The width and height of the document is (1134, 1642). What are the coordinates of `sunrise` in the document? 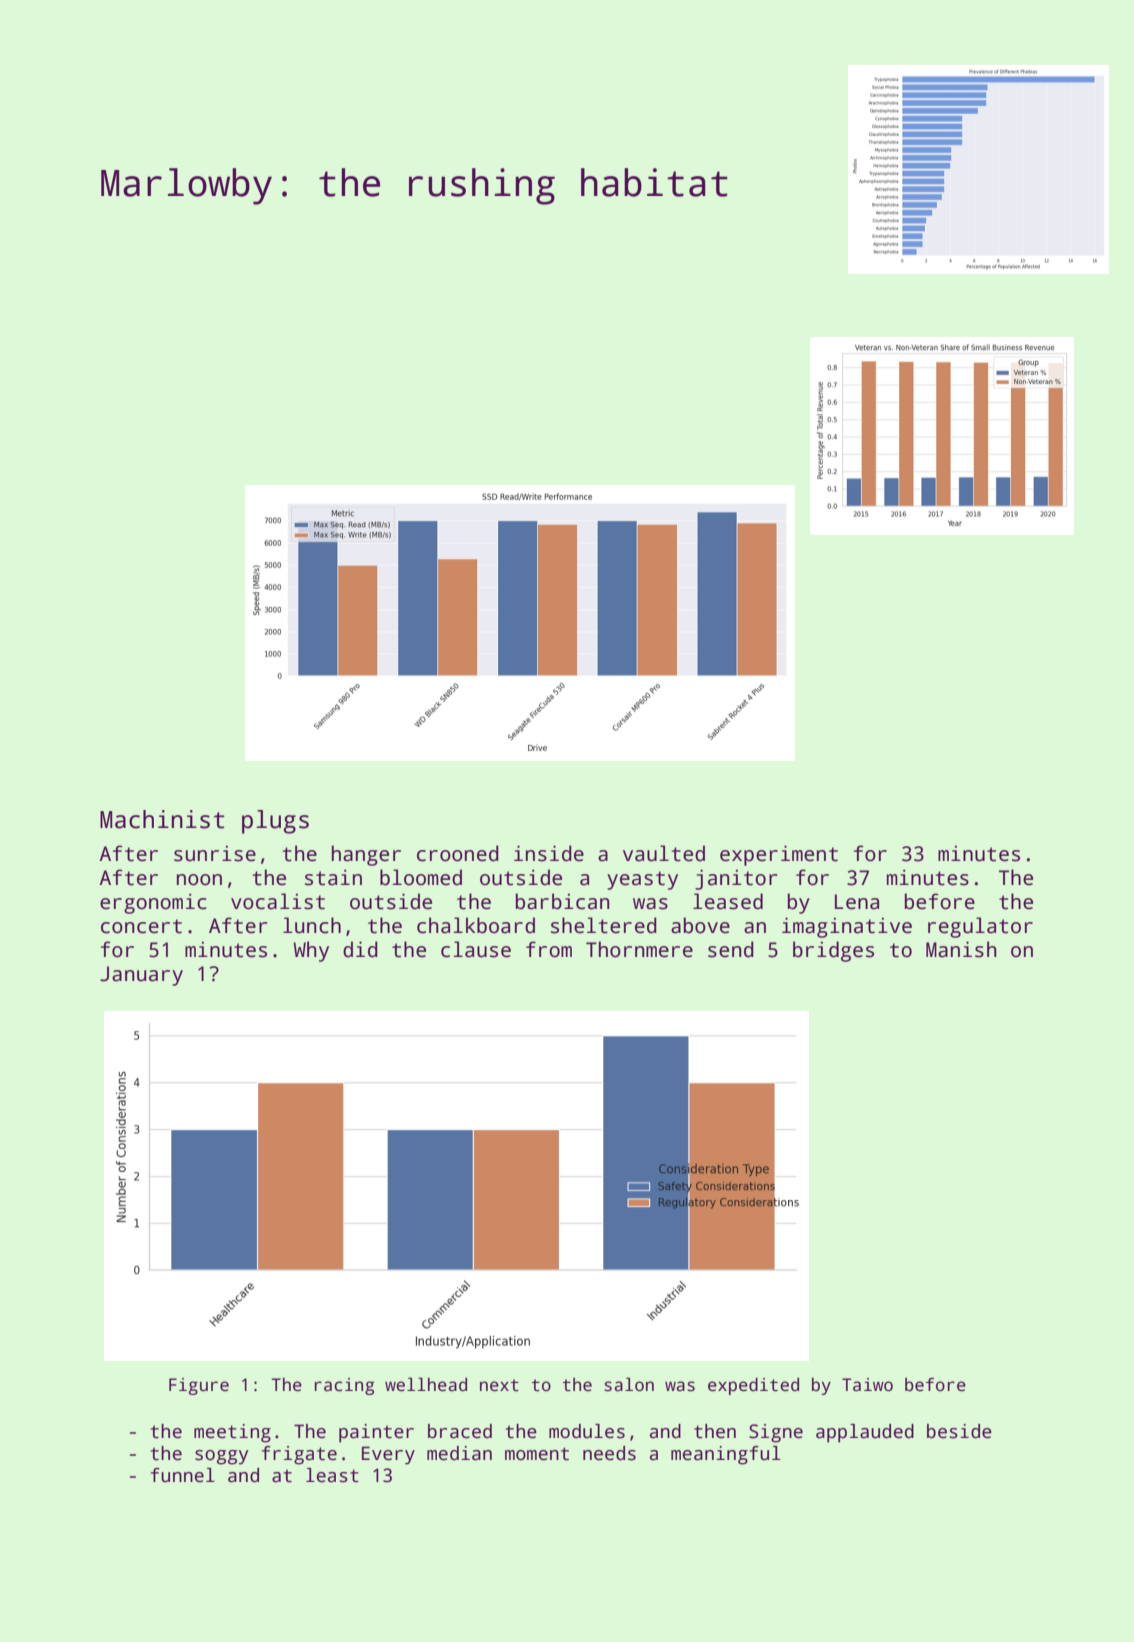 It's located at (215, 853).
